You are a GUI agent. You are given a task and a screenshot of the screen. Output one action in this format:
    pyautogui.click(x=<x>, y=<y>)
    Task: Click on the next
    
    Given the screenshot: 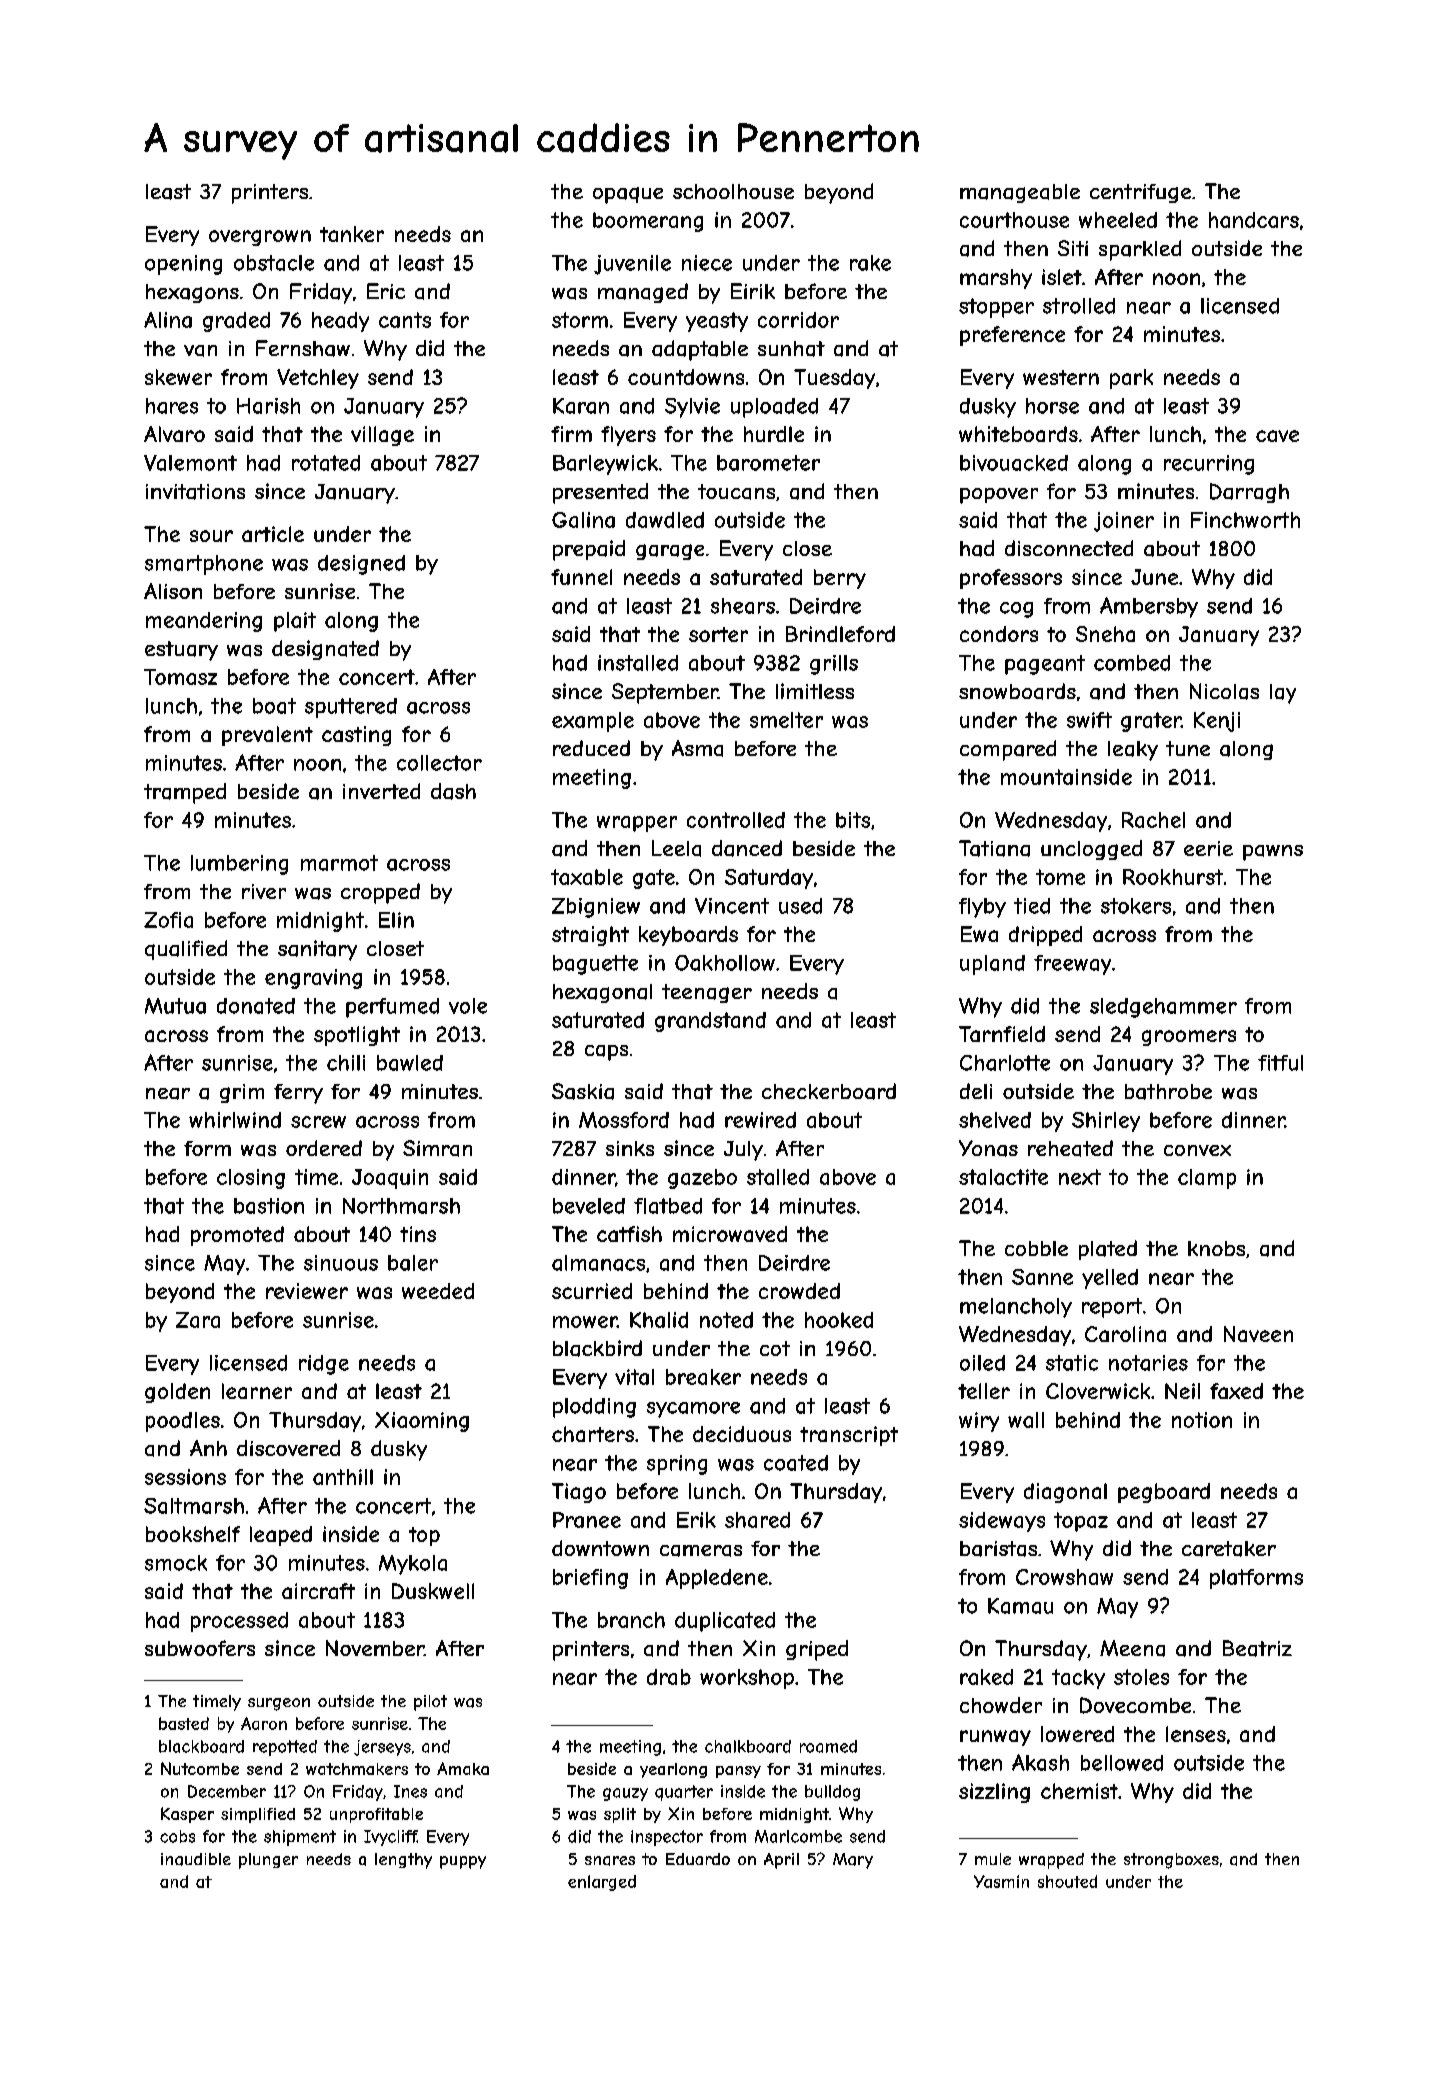 What is the action you would take?
    pyautogui.click(x=1080, y=1177)
